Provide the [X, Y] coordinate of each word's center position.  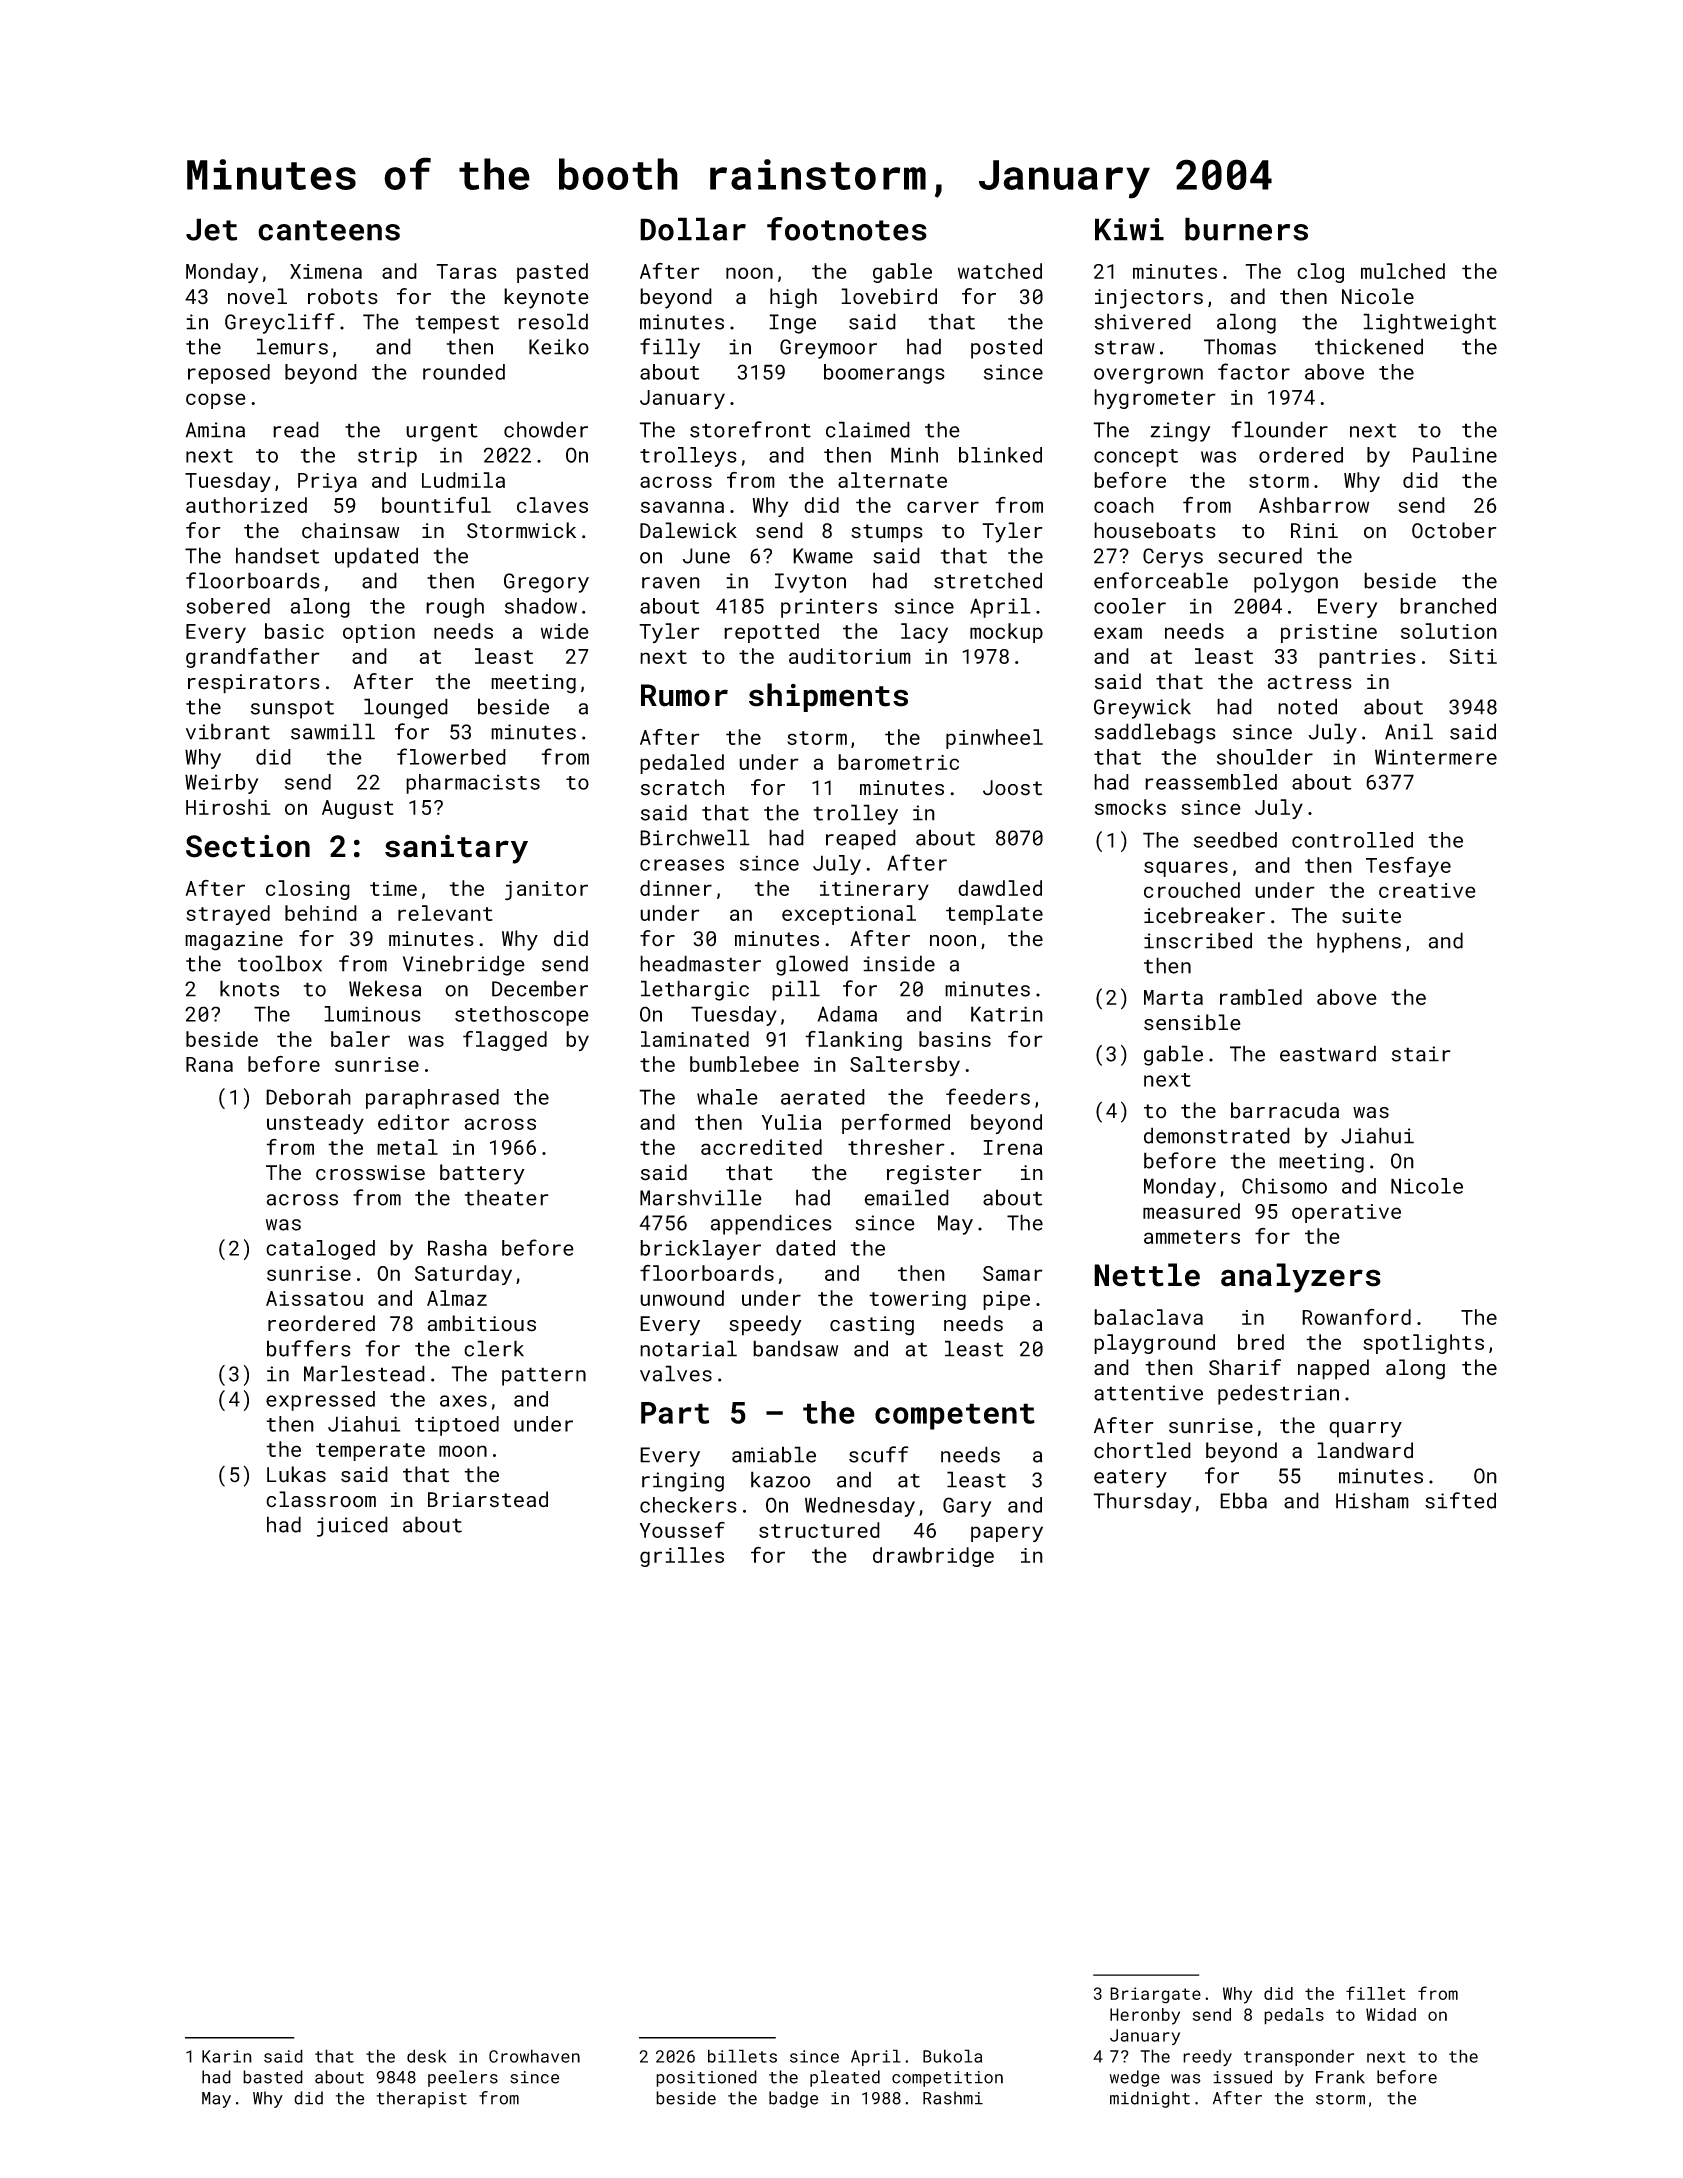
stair [1421, 1054]
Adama [847, 1014]
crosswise [370, 1173]
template [994, 915]
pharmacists [473, 784]
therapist [422, 2099]
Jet [211, 229]
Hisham [1372, 1500]
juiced [352, 1526]
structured [819, 1530]
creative [1427, 890]
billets [742, 2056]
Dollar [693, 229]
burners [1246, 229]
